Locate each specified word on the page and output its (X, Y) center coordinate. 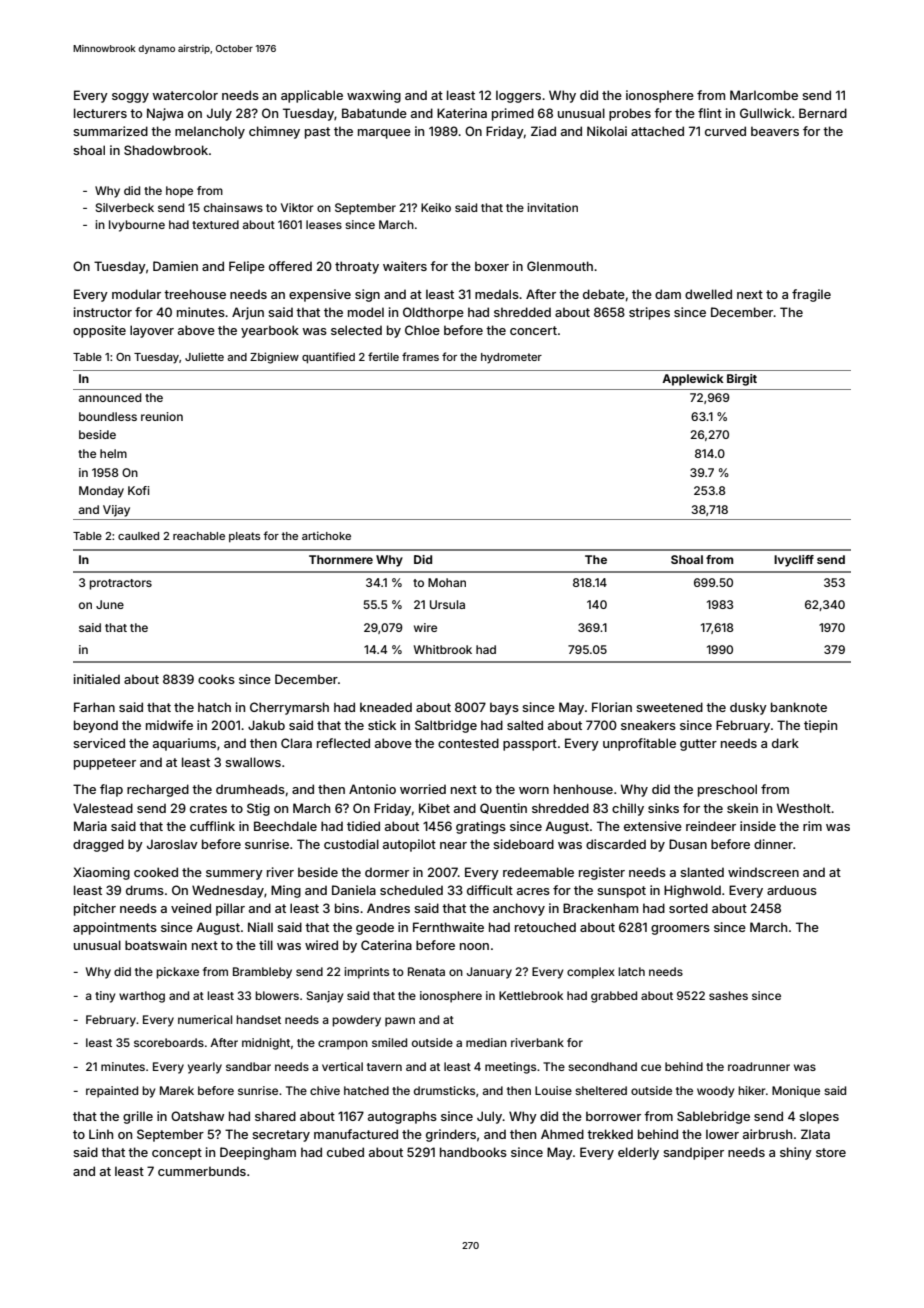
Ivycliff (794, 561)
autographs (402, 1117)
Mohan (447, 582)
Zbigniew (274, 358)
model (366, 312)
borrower (613, 1116)
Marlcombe (764, 95)
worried (423, 789)
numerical (205, 1019)
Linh (101, 1134)
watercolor (185, 95)
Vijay (116, 511)
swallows (253, 762)
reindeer (711, 826)
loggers (518, 96)
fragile (811, 295)
